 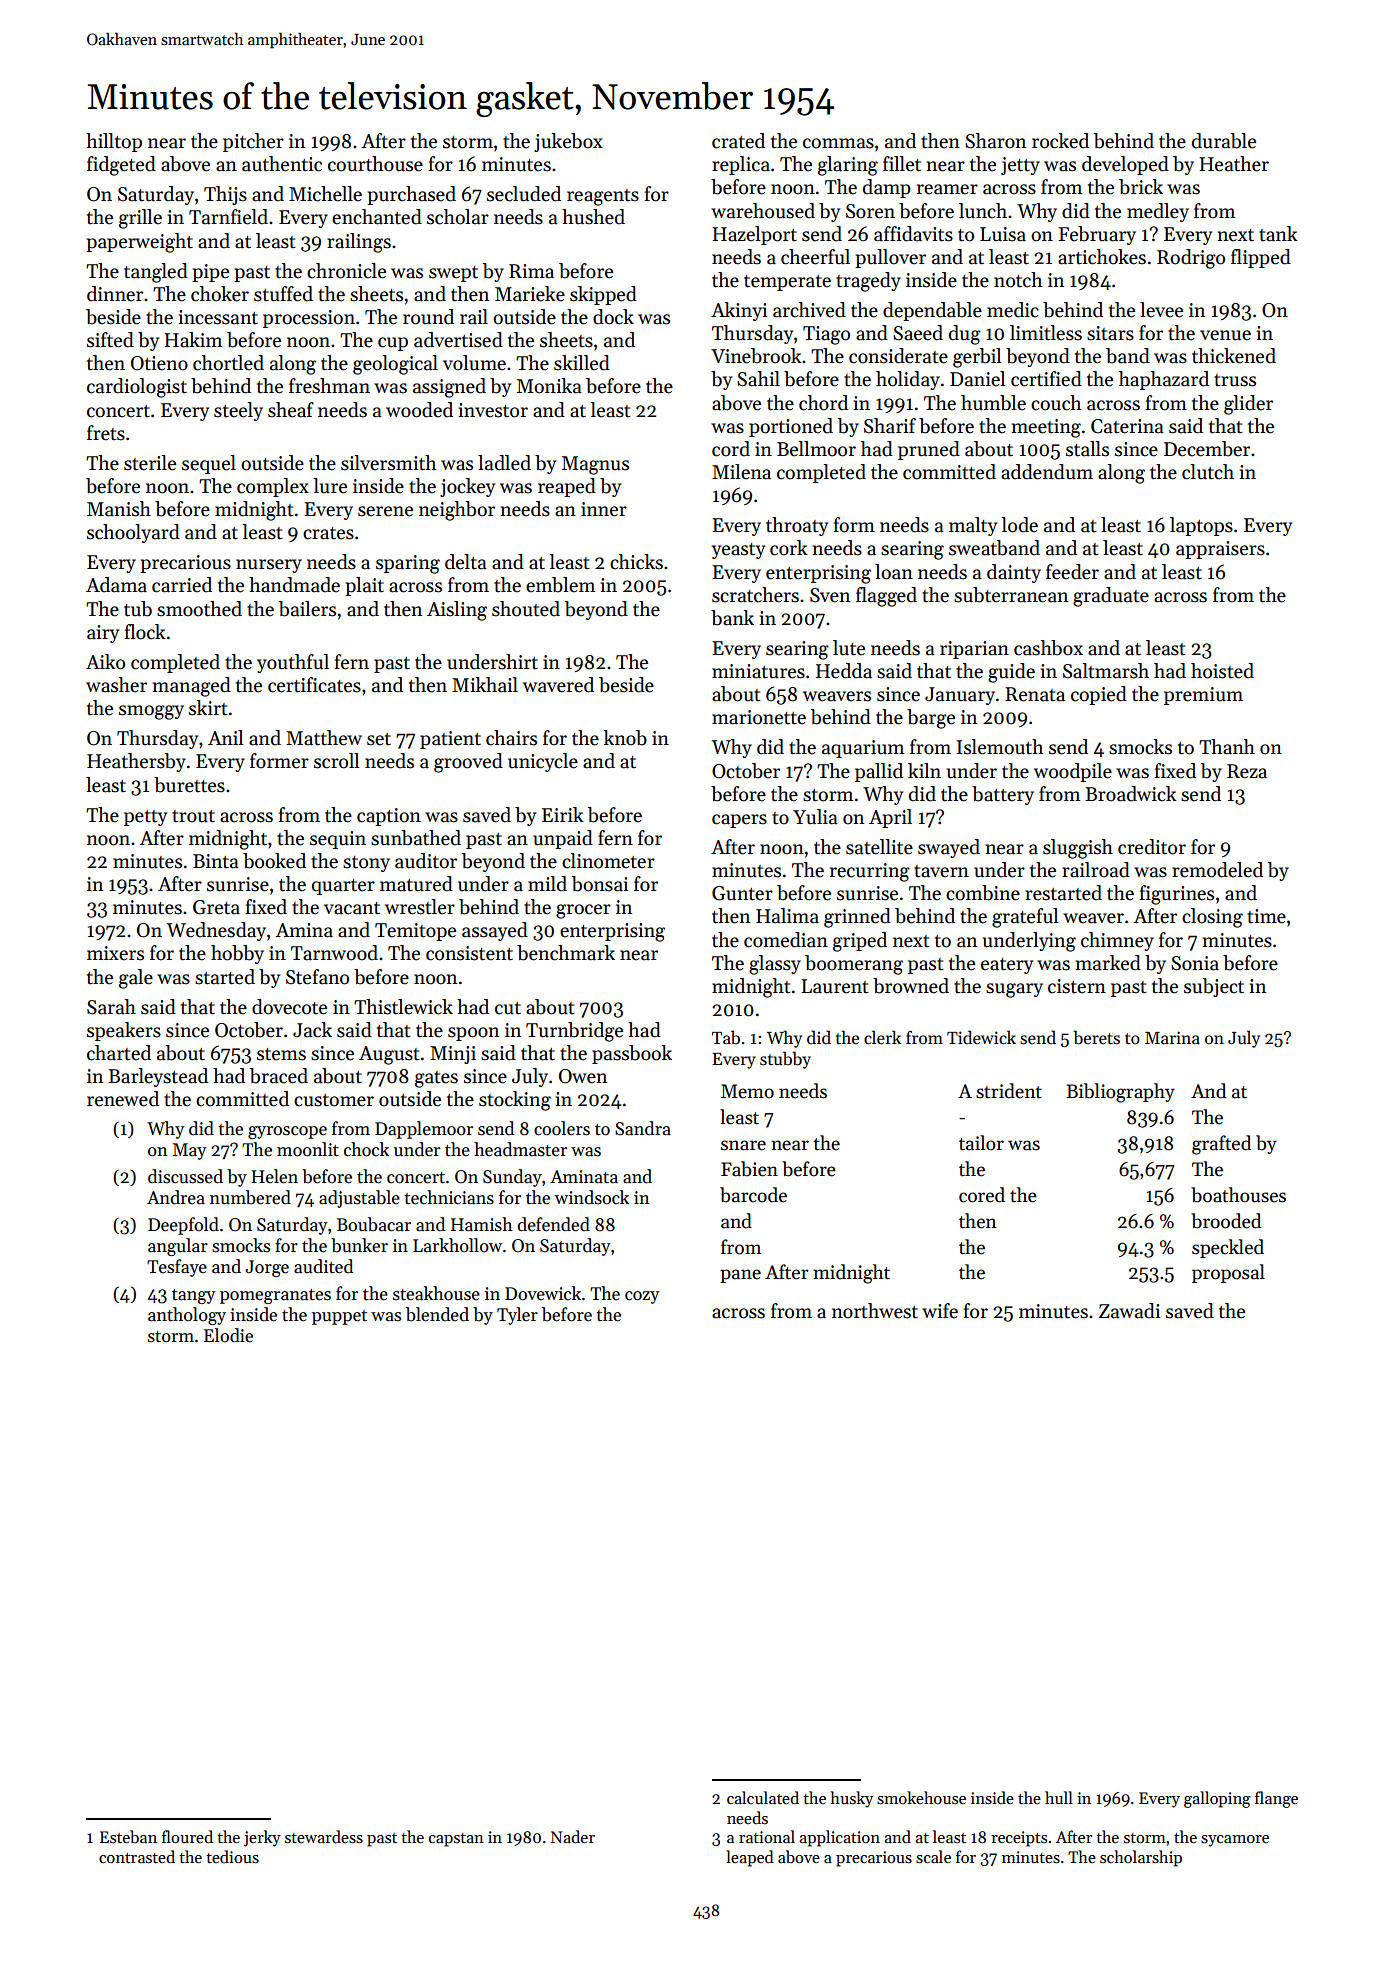 What do you see at coordinates (1224, 141) in the page?
I see `durable` at bounding box center [1224, 141].
